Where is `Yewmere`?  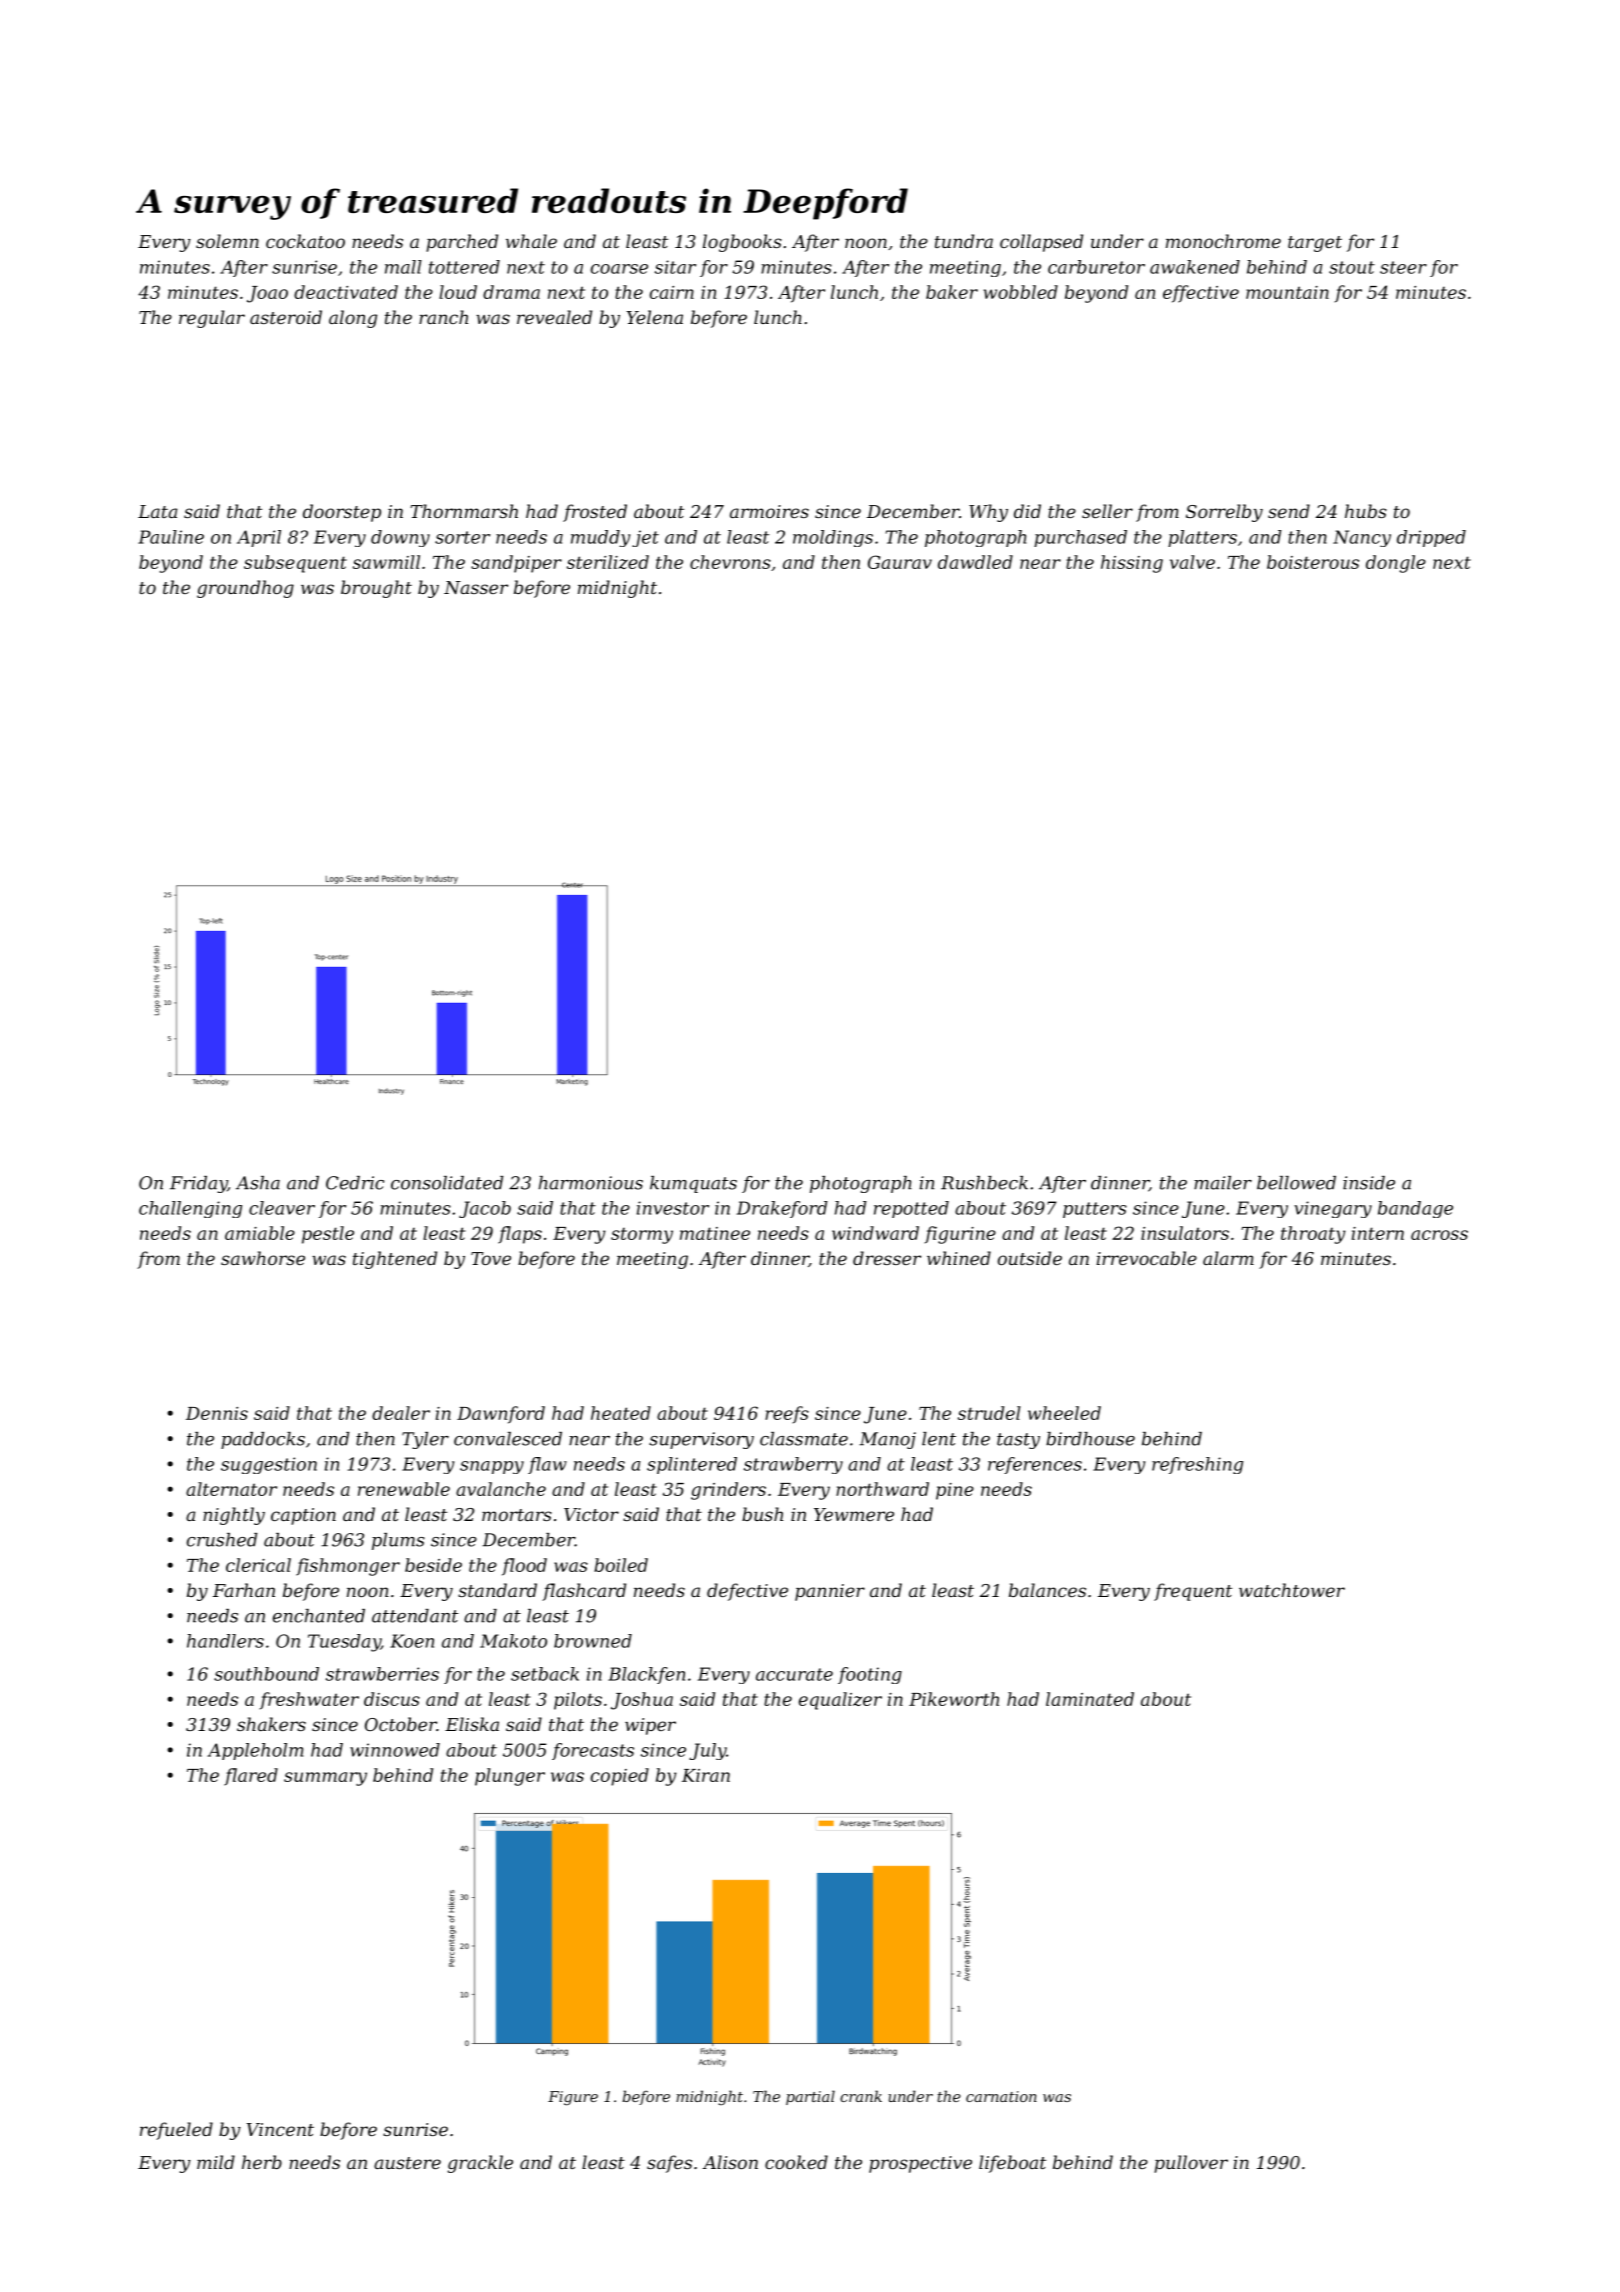
Yewmere is located at coordinates (854, 1514).
